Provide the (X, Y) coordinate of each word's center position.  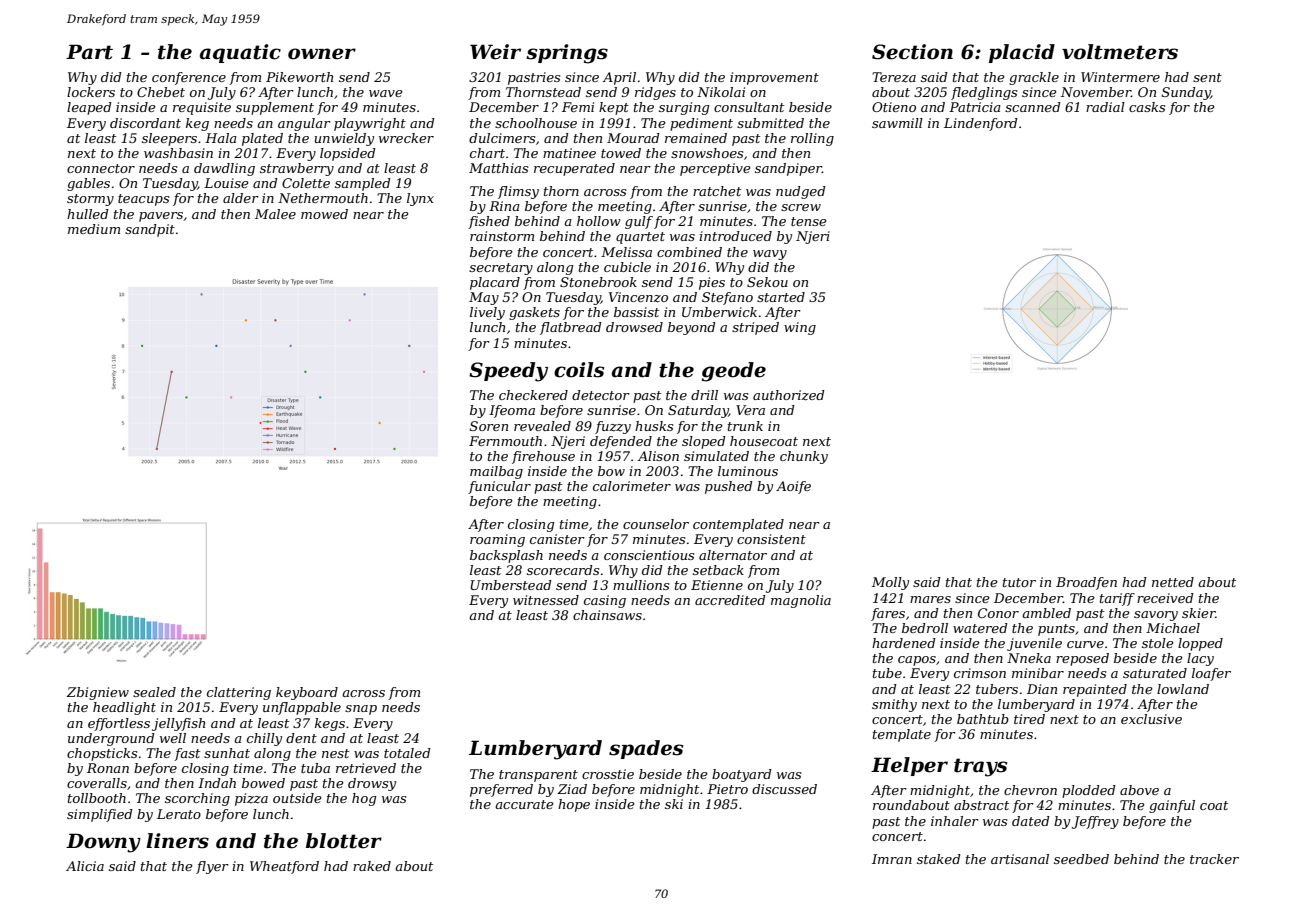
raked (372, 866)
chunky (804, 457)
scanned (1033, 107)
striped (755, 328)
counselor (656, 524)
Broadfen (1086, 583)
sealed (154, 692)
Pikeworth (299, 77)
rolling (812, 139)
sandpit (150, 230)
